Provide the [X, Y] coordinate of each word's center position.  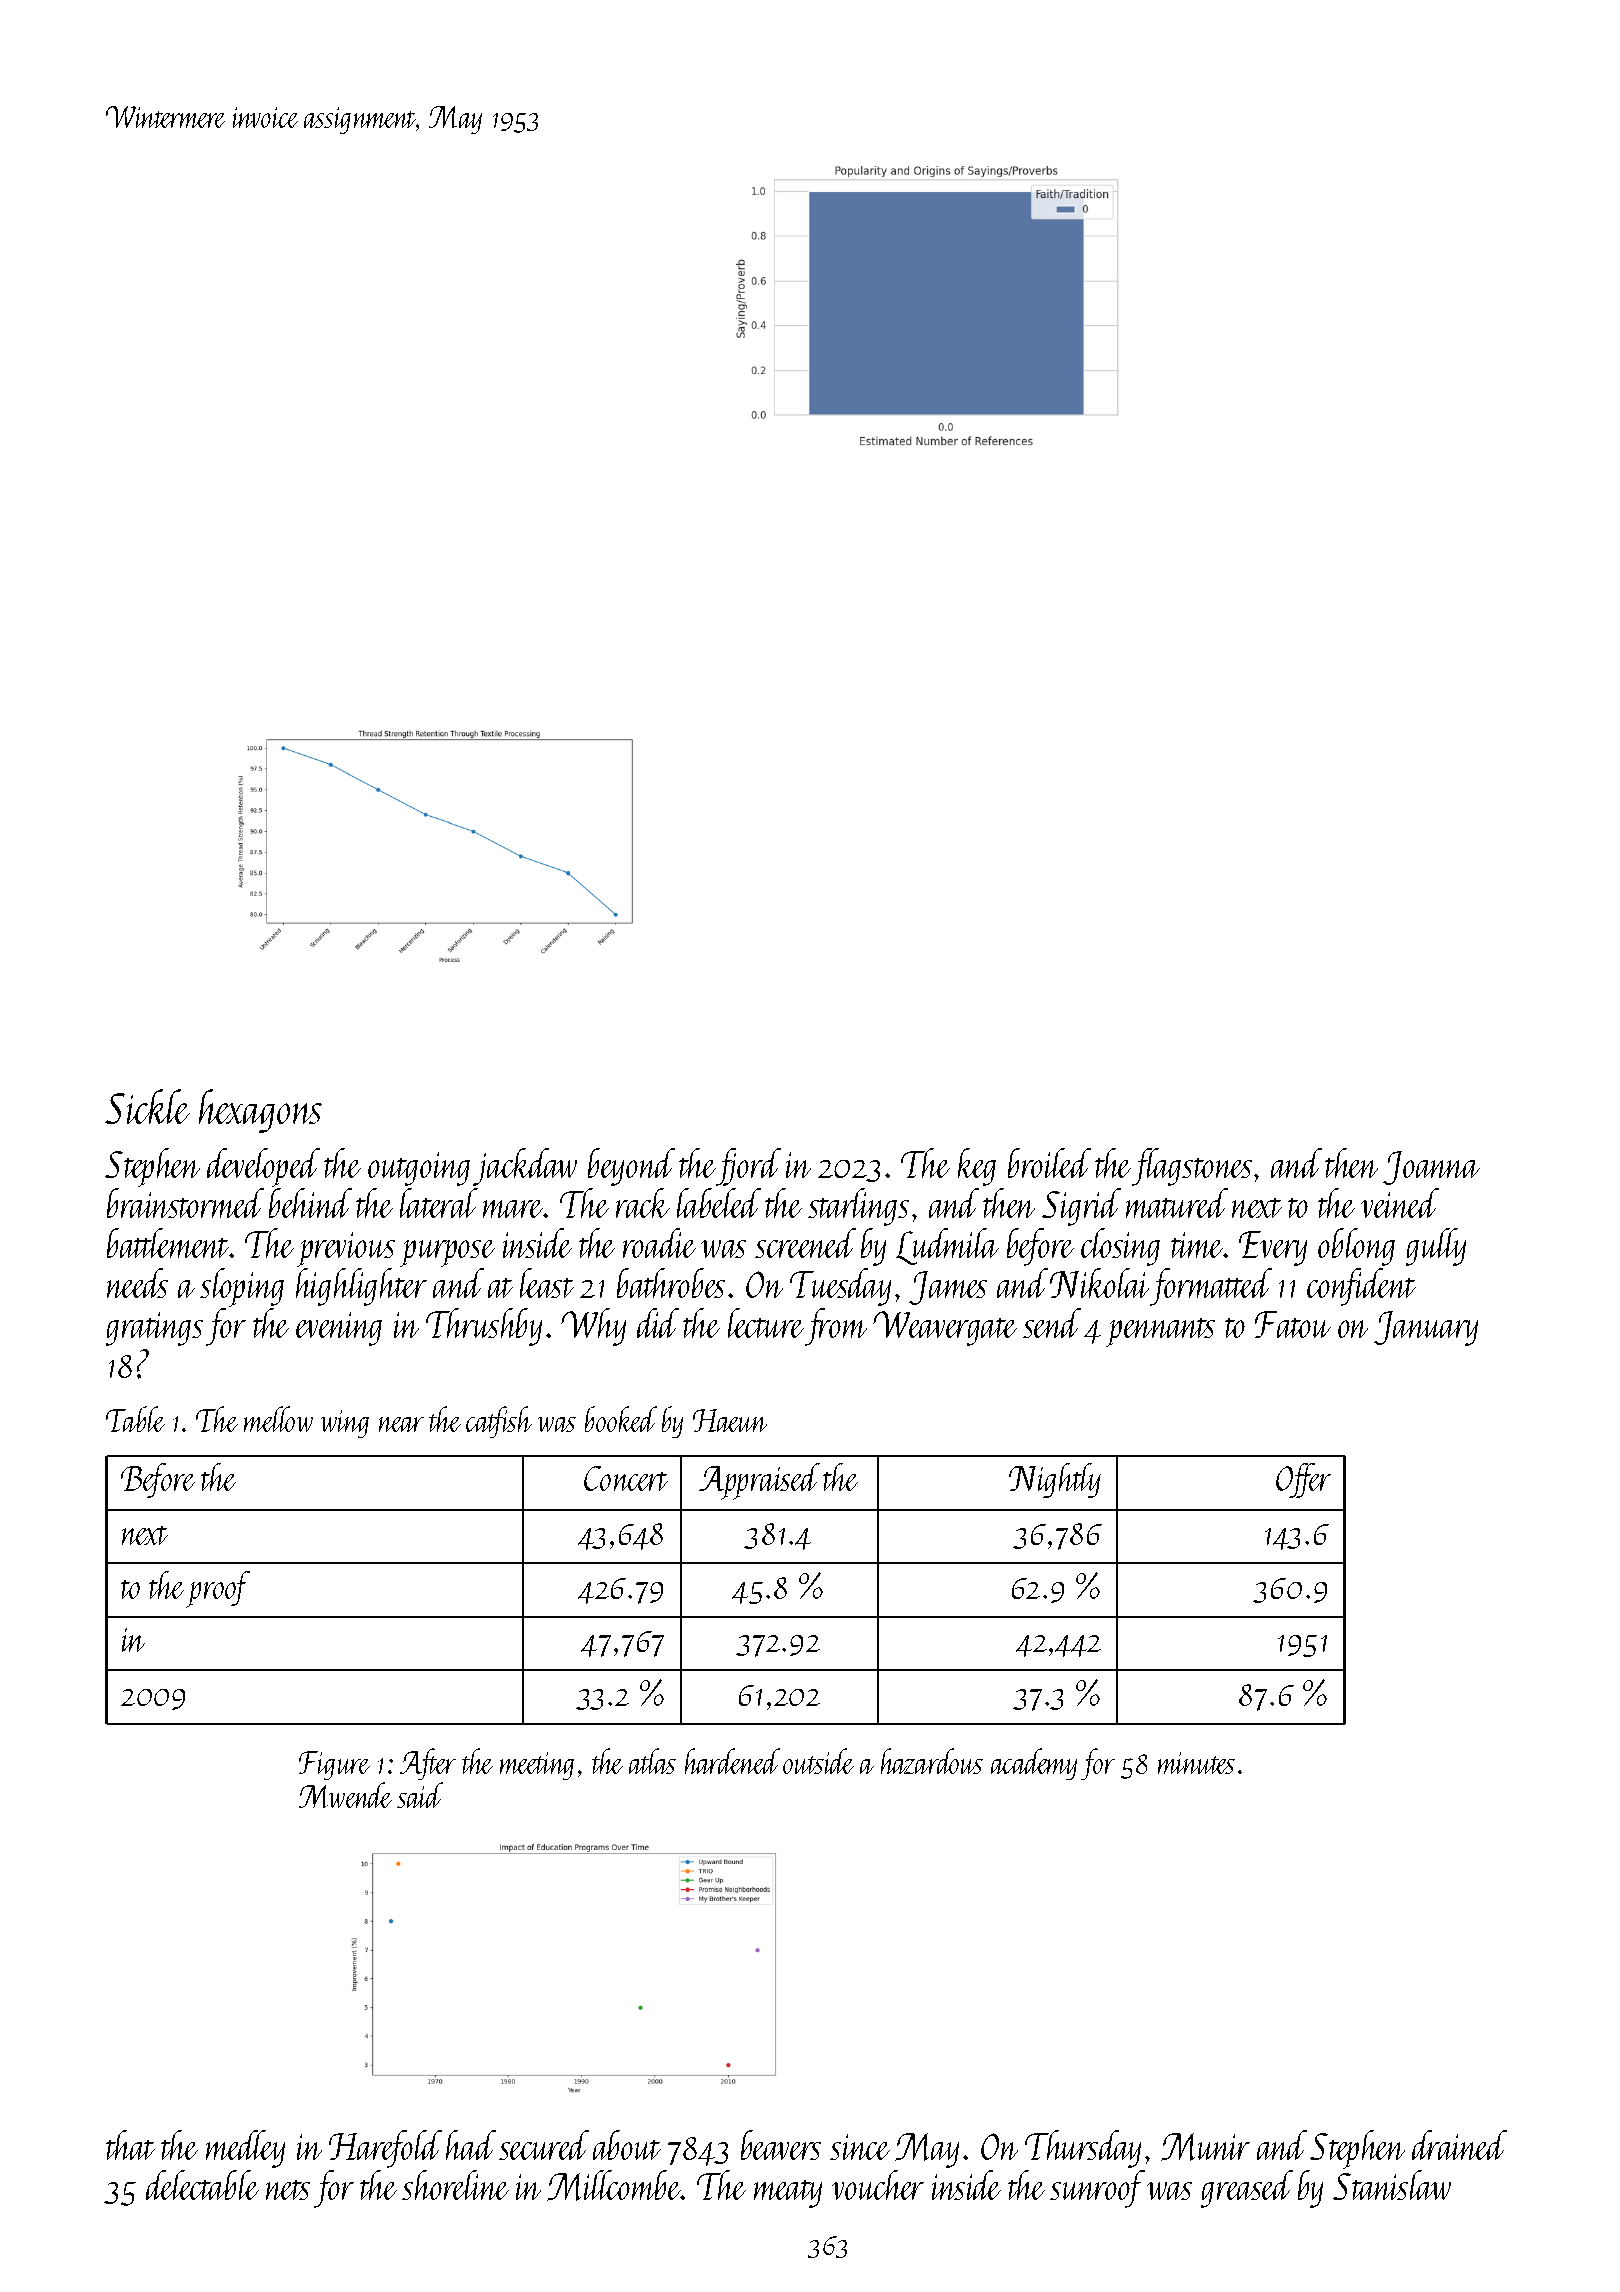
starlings [858, 1207]
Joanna [1431, 1168]
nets [288, 2190]
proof [218, 1589]
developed [263, 1167]
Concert [626, 1478]
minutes [1196, 1763]
